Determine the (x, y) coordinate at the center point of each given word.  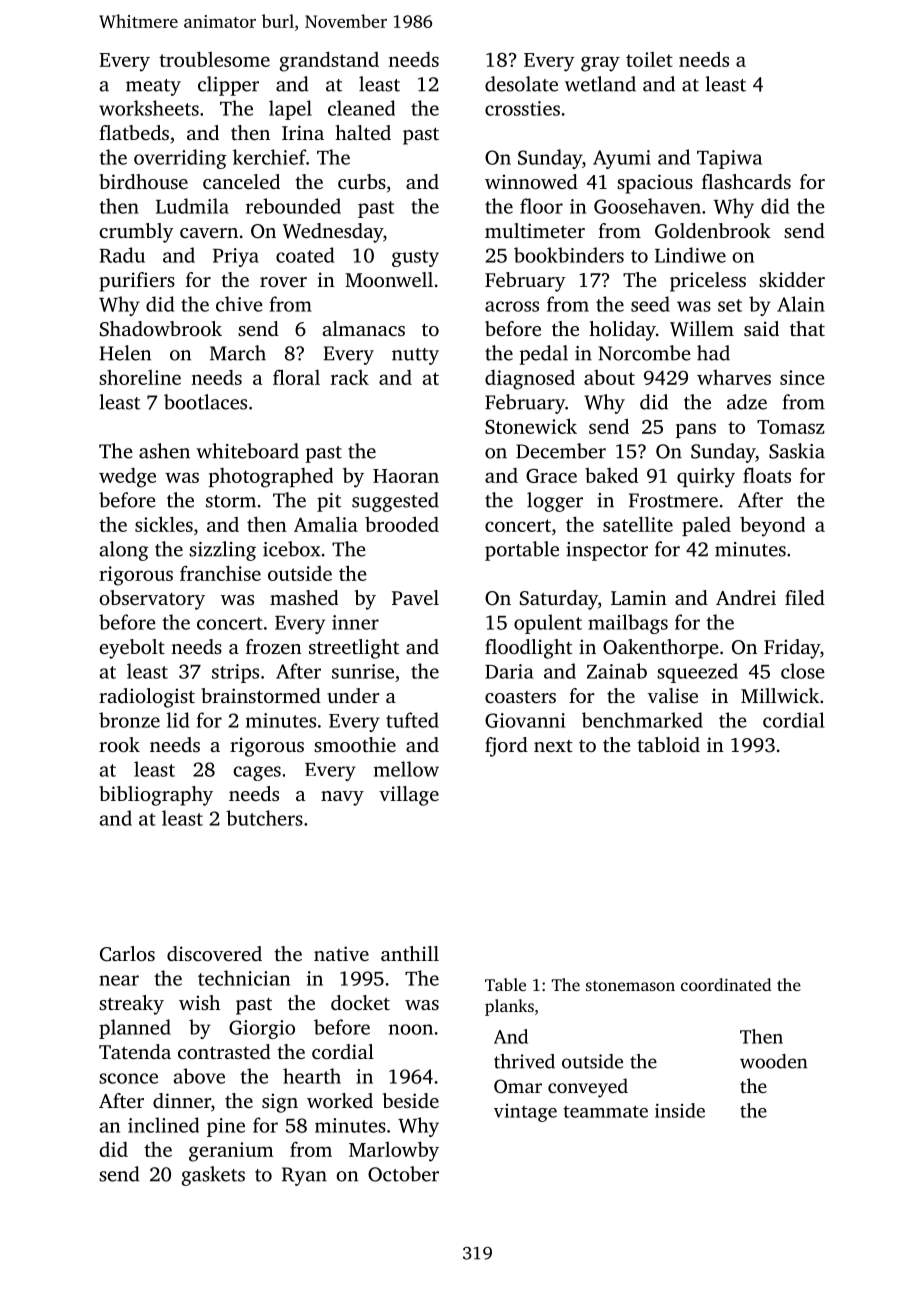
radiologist (147, 698)
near (119, 980)
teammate (605, 1111)
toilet (649, 59)
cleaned (361, 108)
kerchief (269, 157)
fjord (506, 747)
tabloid (668, 744)
